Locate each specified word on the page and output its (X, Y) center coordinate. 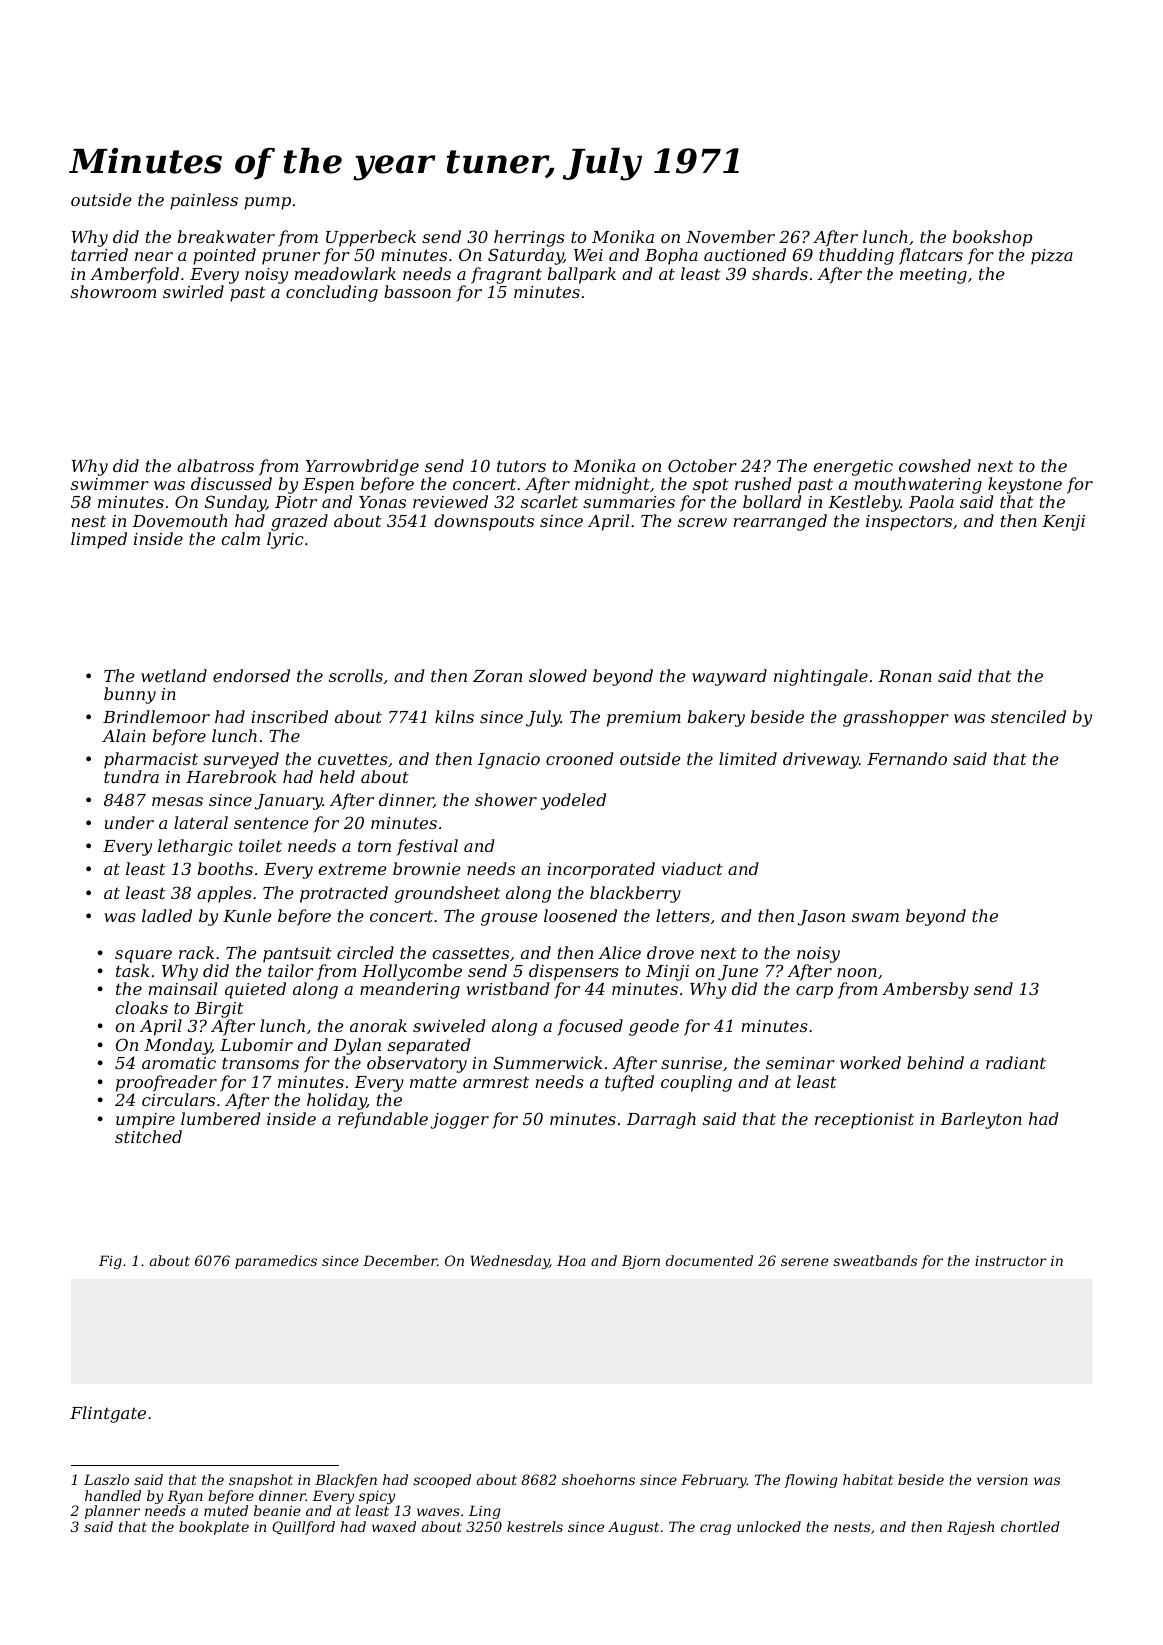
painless (204, 201)
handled (113, 1495)
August (633, 1528)
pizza (1052, 257)
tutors (521, 466)
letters (683, 915)
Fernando (907, 758)
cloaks (141, 1007)
